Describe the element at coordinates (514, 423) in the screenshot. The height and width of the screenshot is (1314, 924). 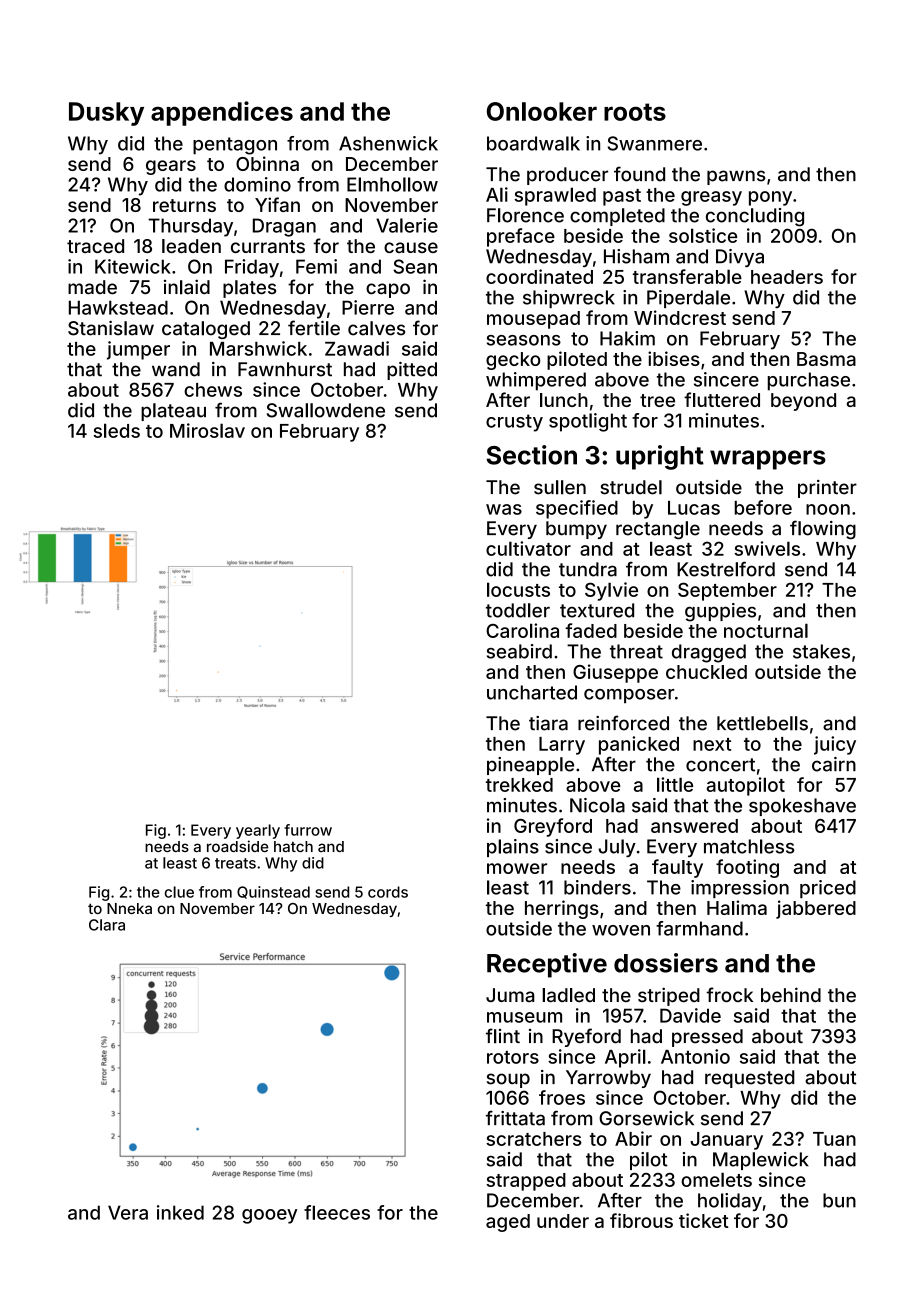
I see `crusty` at that location.
